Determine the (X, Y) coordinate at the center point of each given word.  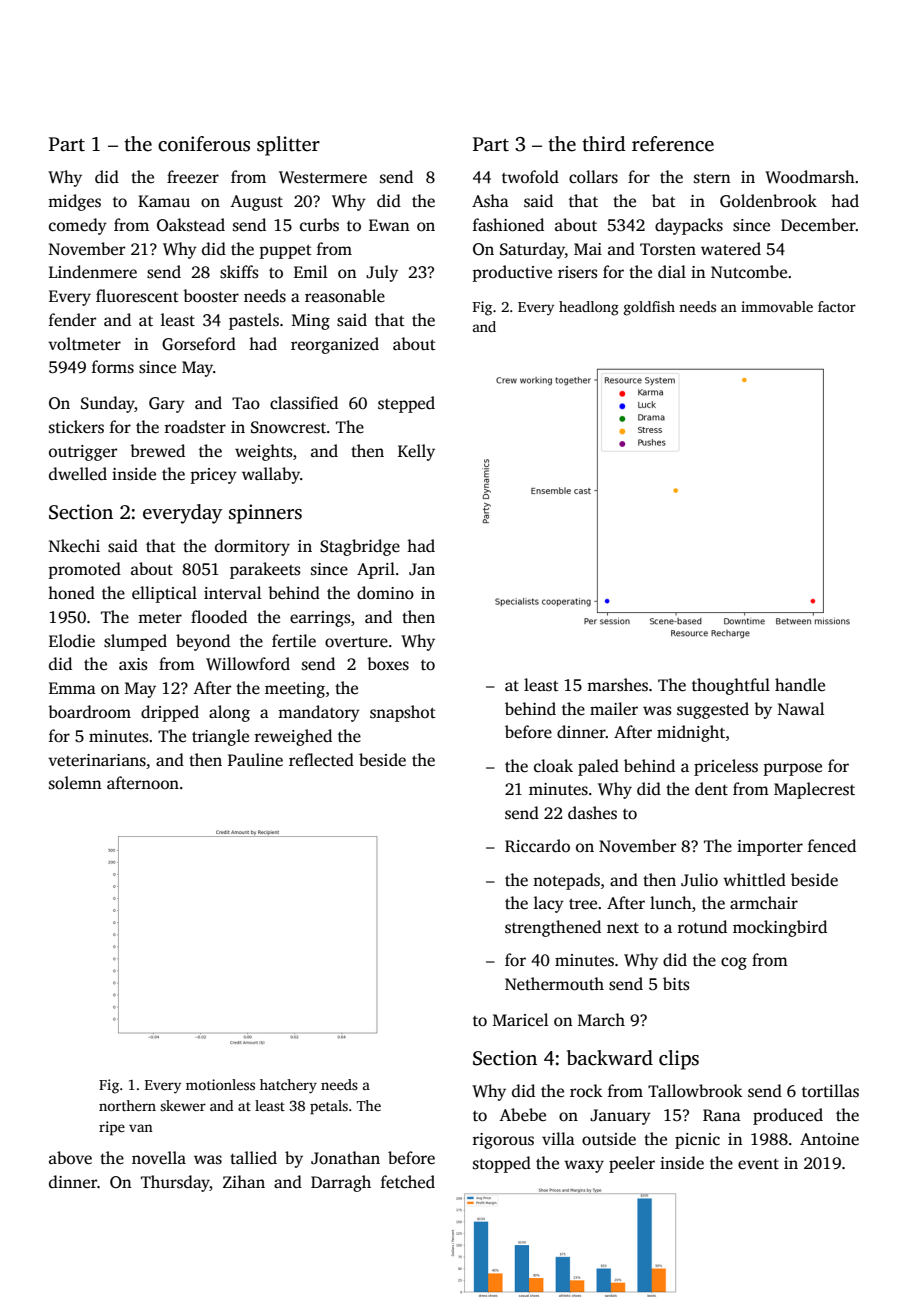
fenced (832, 846)
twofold (530, 177)
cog (734, 963)
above (70, 1158)
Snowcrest (288, 427)
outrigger (83, 453)
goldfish (649, 308)
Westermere (323, 177)
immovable (777, 306)
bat (664, 200)
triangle (220, 737)
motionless (220, 1084)
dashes (592, 813)
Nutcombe (749, 271)
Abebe (522, 1115)
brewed (157, 451)
